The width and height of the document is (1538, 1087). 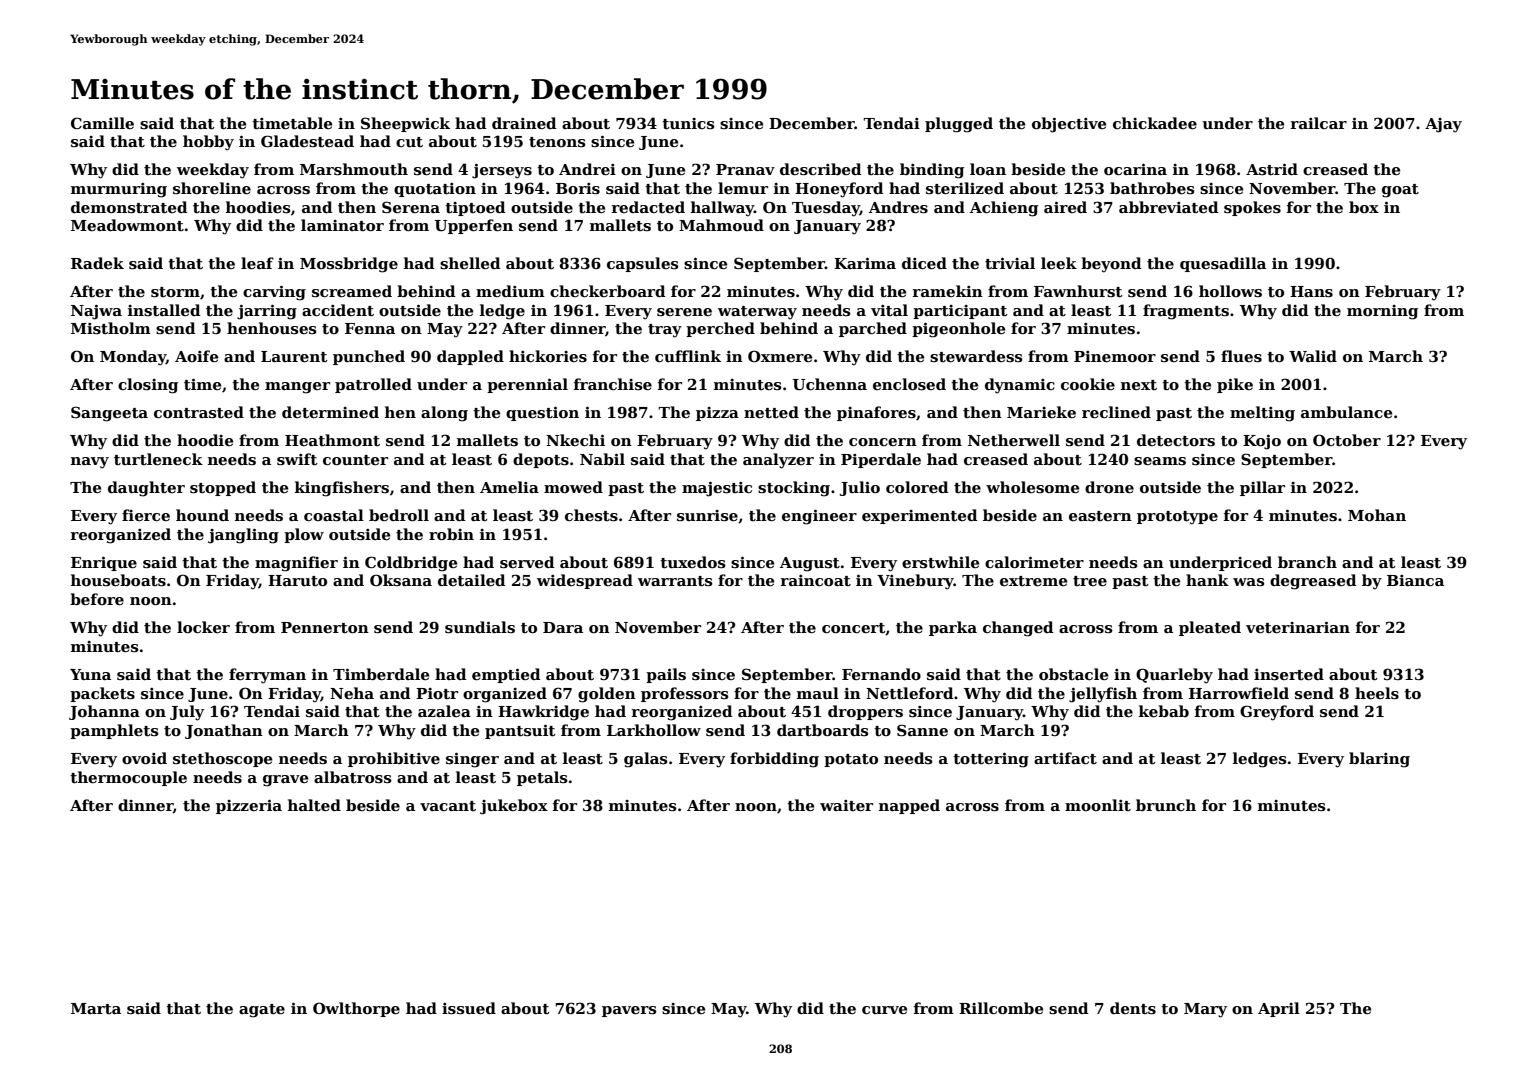 I want to click on spokes, so click(x=1252, y=208).
